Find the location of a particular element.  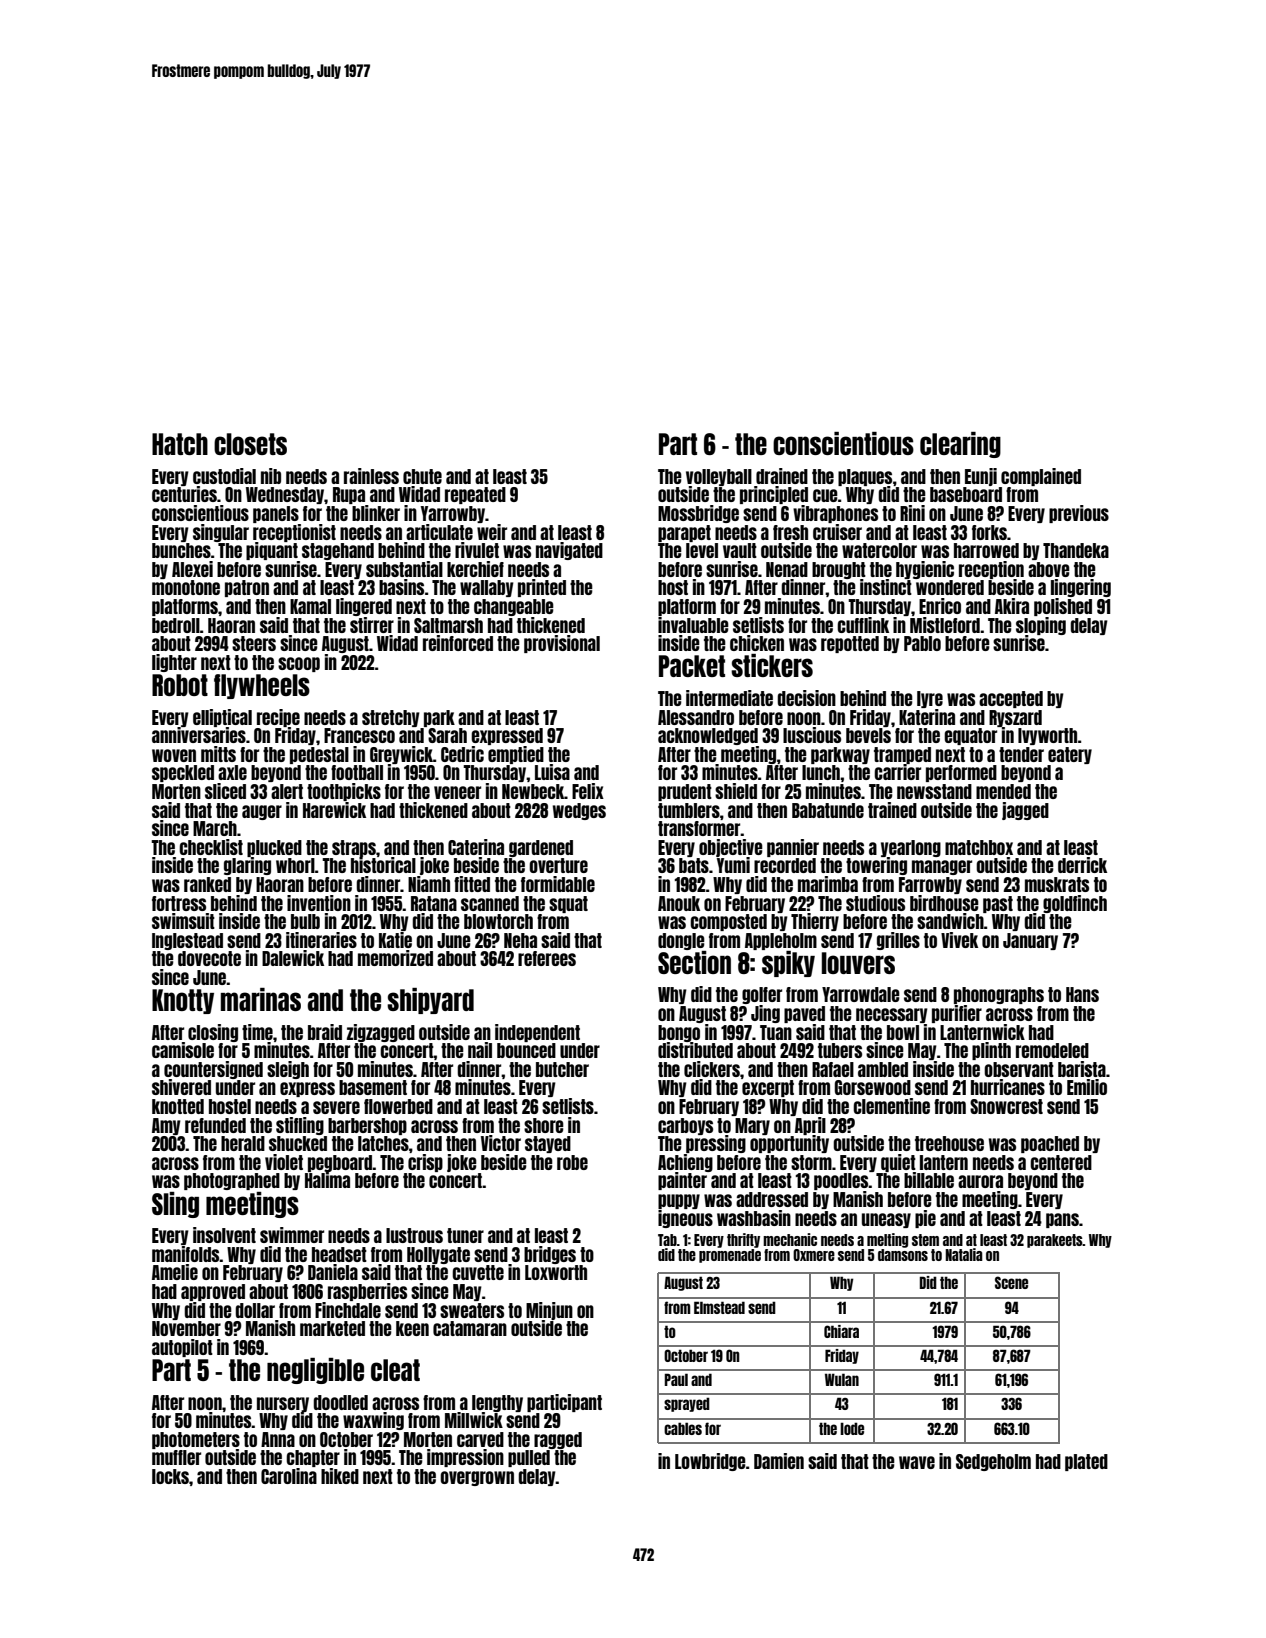

clearing is located at coordinates (960, 445).
